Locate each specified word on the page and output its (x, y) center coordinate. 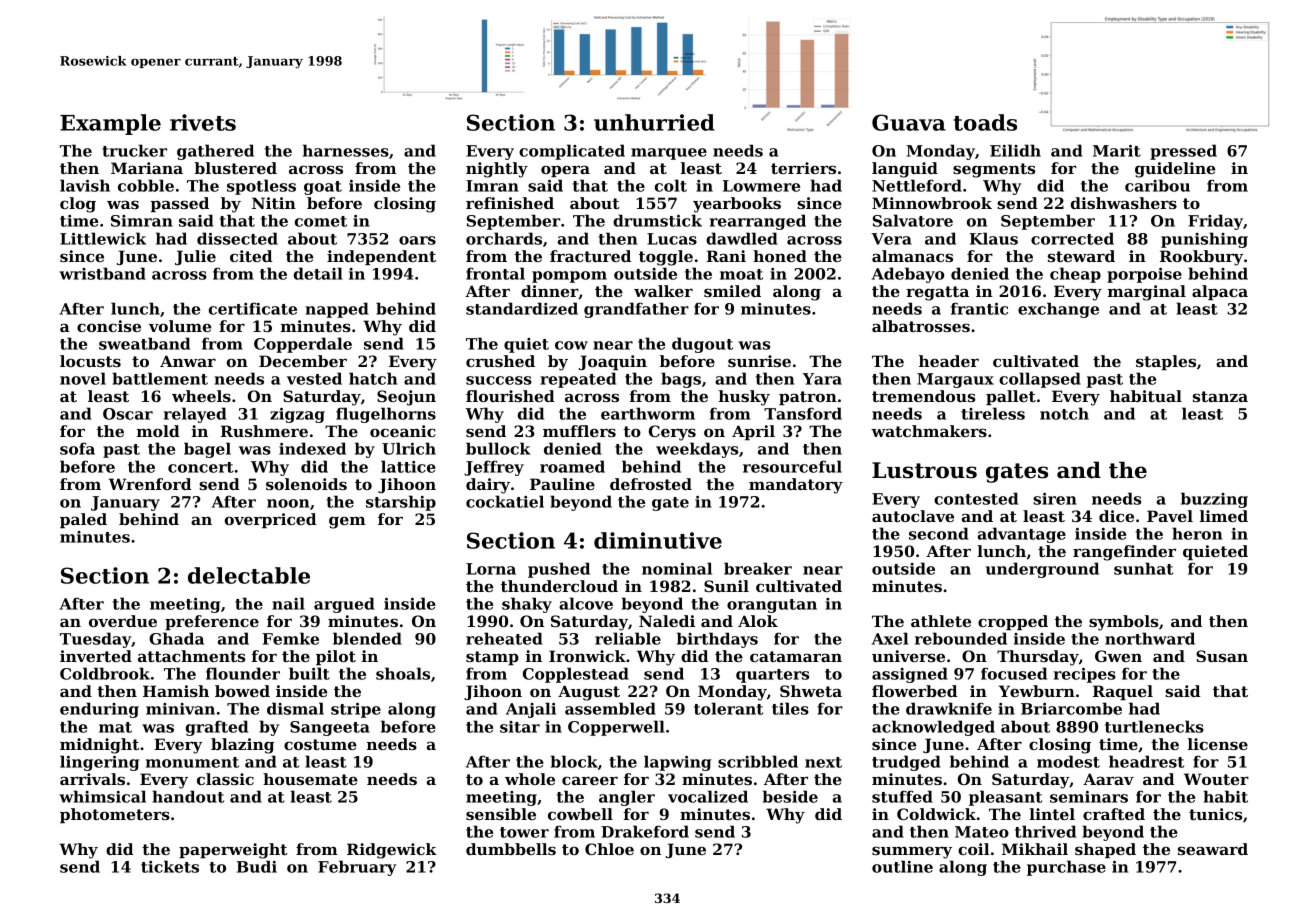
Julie (195, 257)
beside (790, 796)
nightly (497, 170)
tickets (170, 866)
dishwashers (1124, 203)
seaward (1213, 849)
